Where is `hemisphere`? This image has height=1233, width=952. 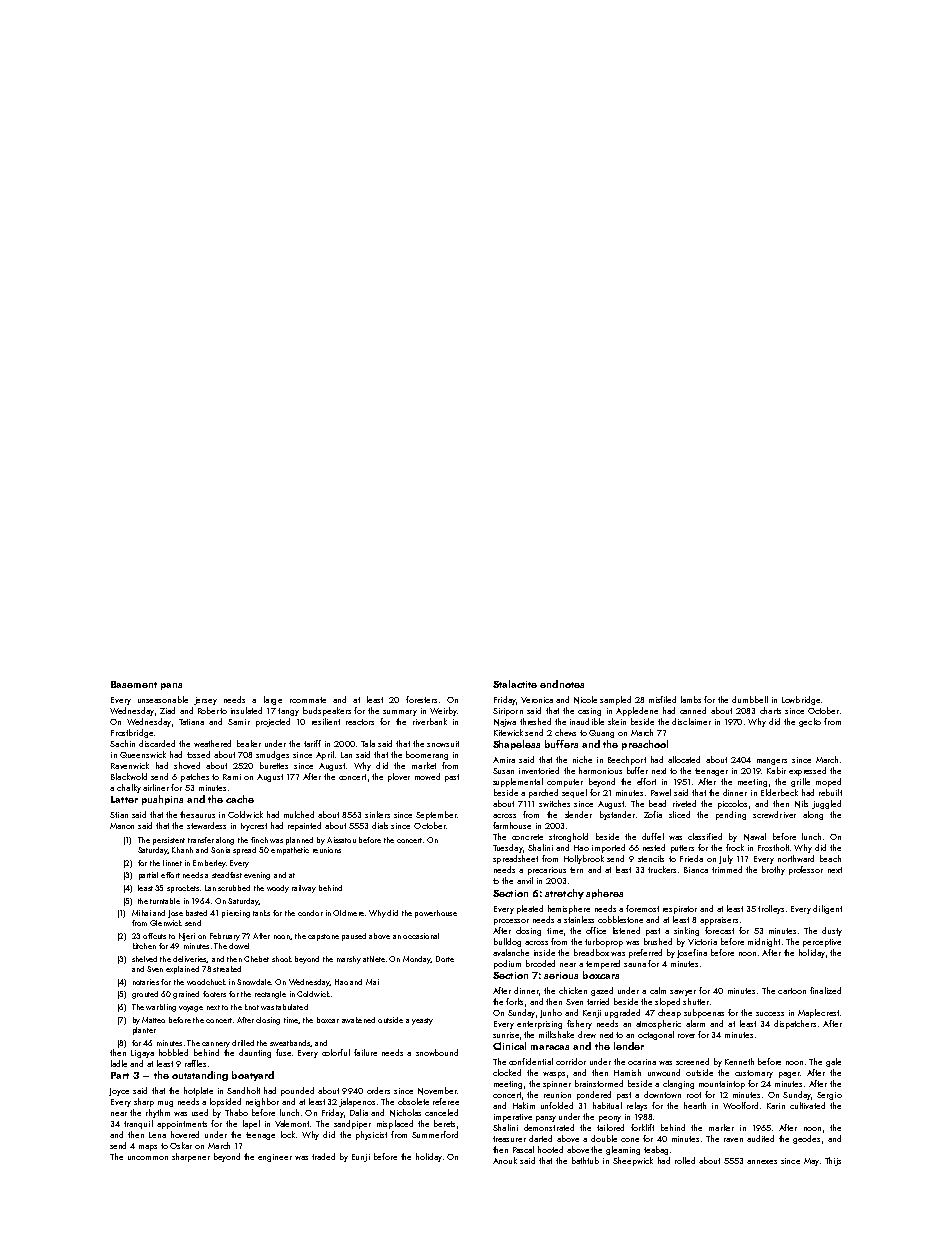
hemisphere is located at coordinates (569, 909).
